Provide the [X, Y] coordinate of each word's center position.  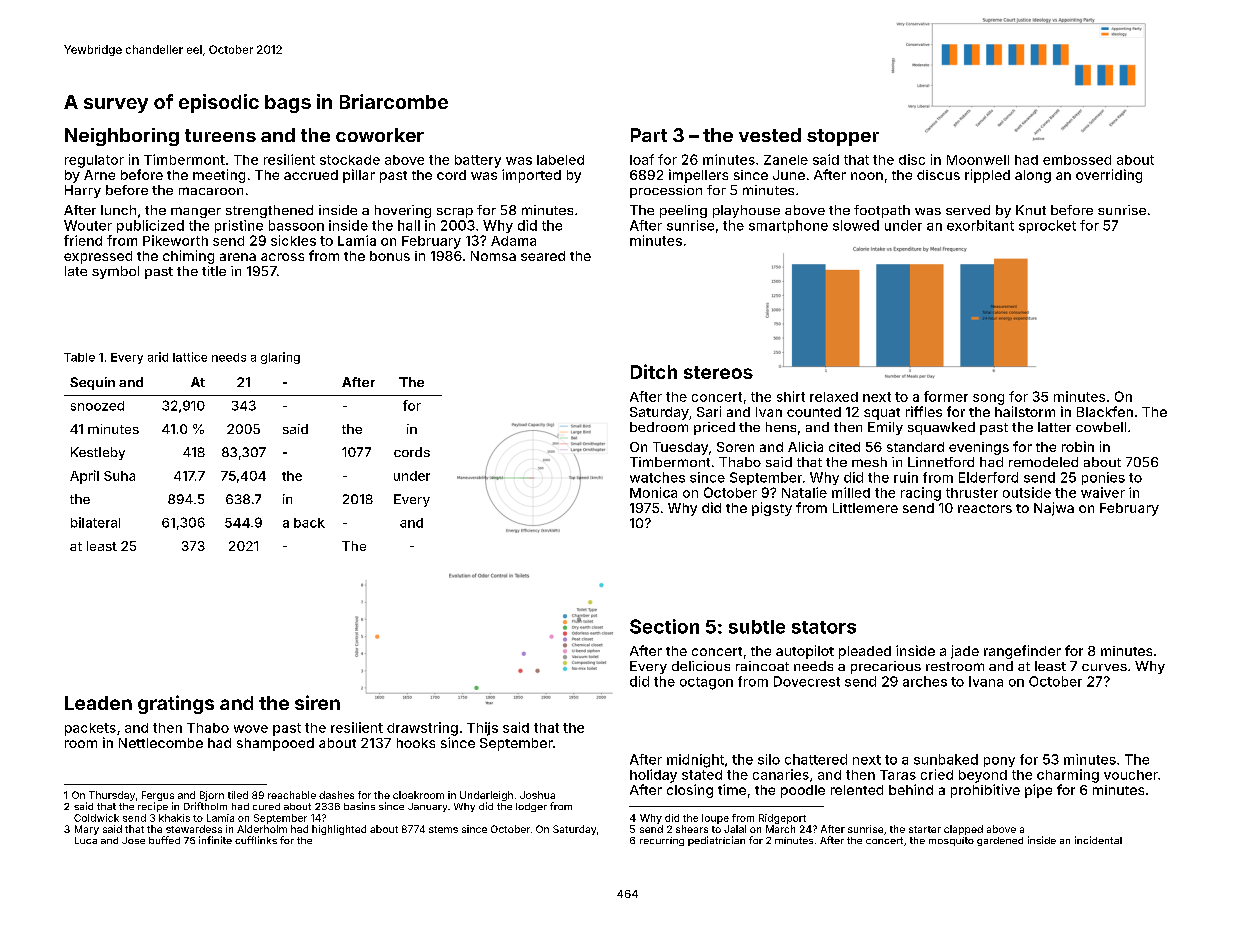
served [968, 210]
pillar [359, 176]
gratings [176, 704]
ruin [906, 477]
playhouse [746, 211]
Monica [653, 492]
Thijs [482, 729]
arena [238, 257]
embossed [1077, 160]
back [309, 523]
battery [478, 161]
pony [999, 762]
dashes [336, 795]
